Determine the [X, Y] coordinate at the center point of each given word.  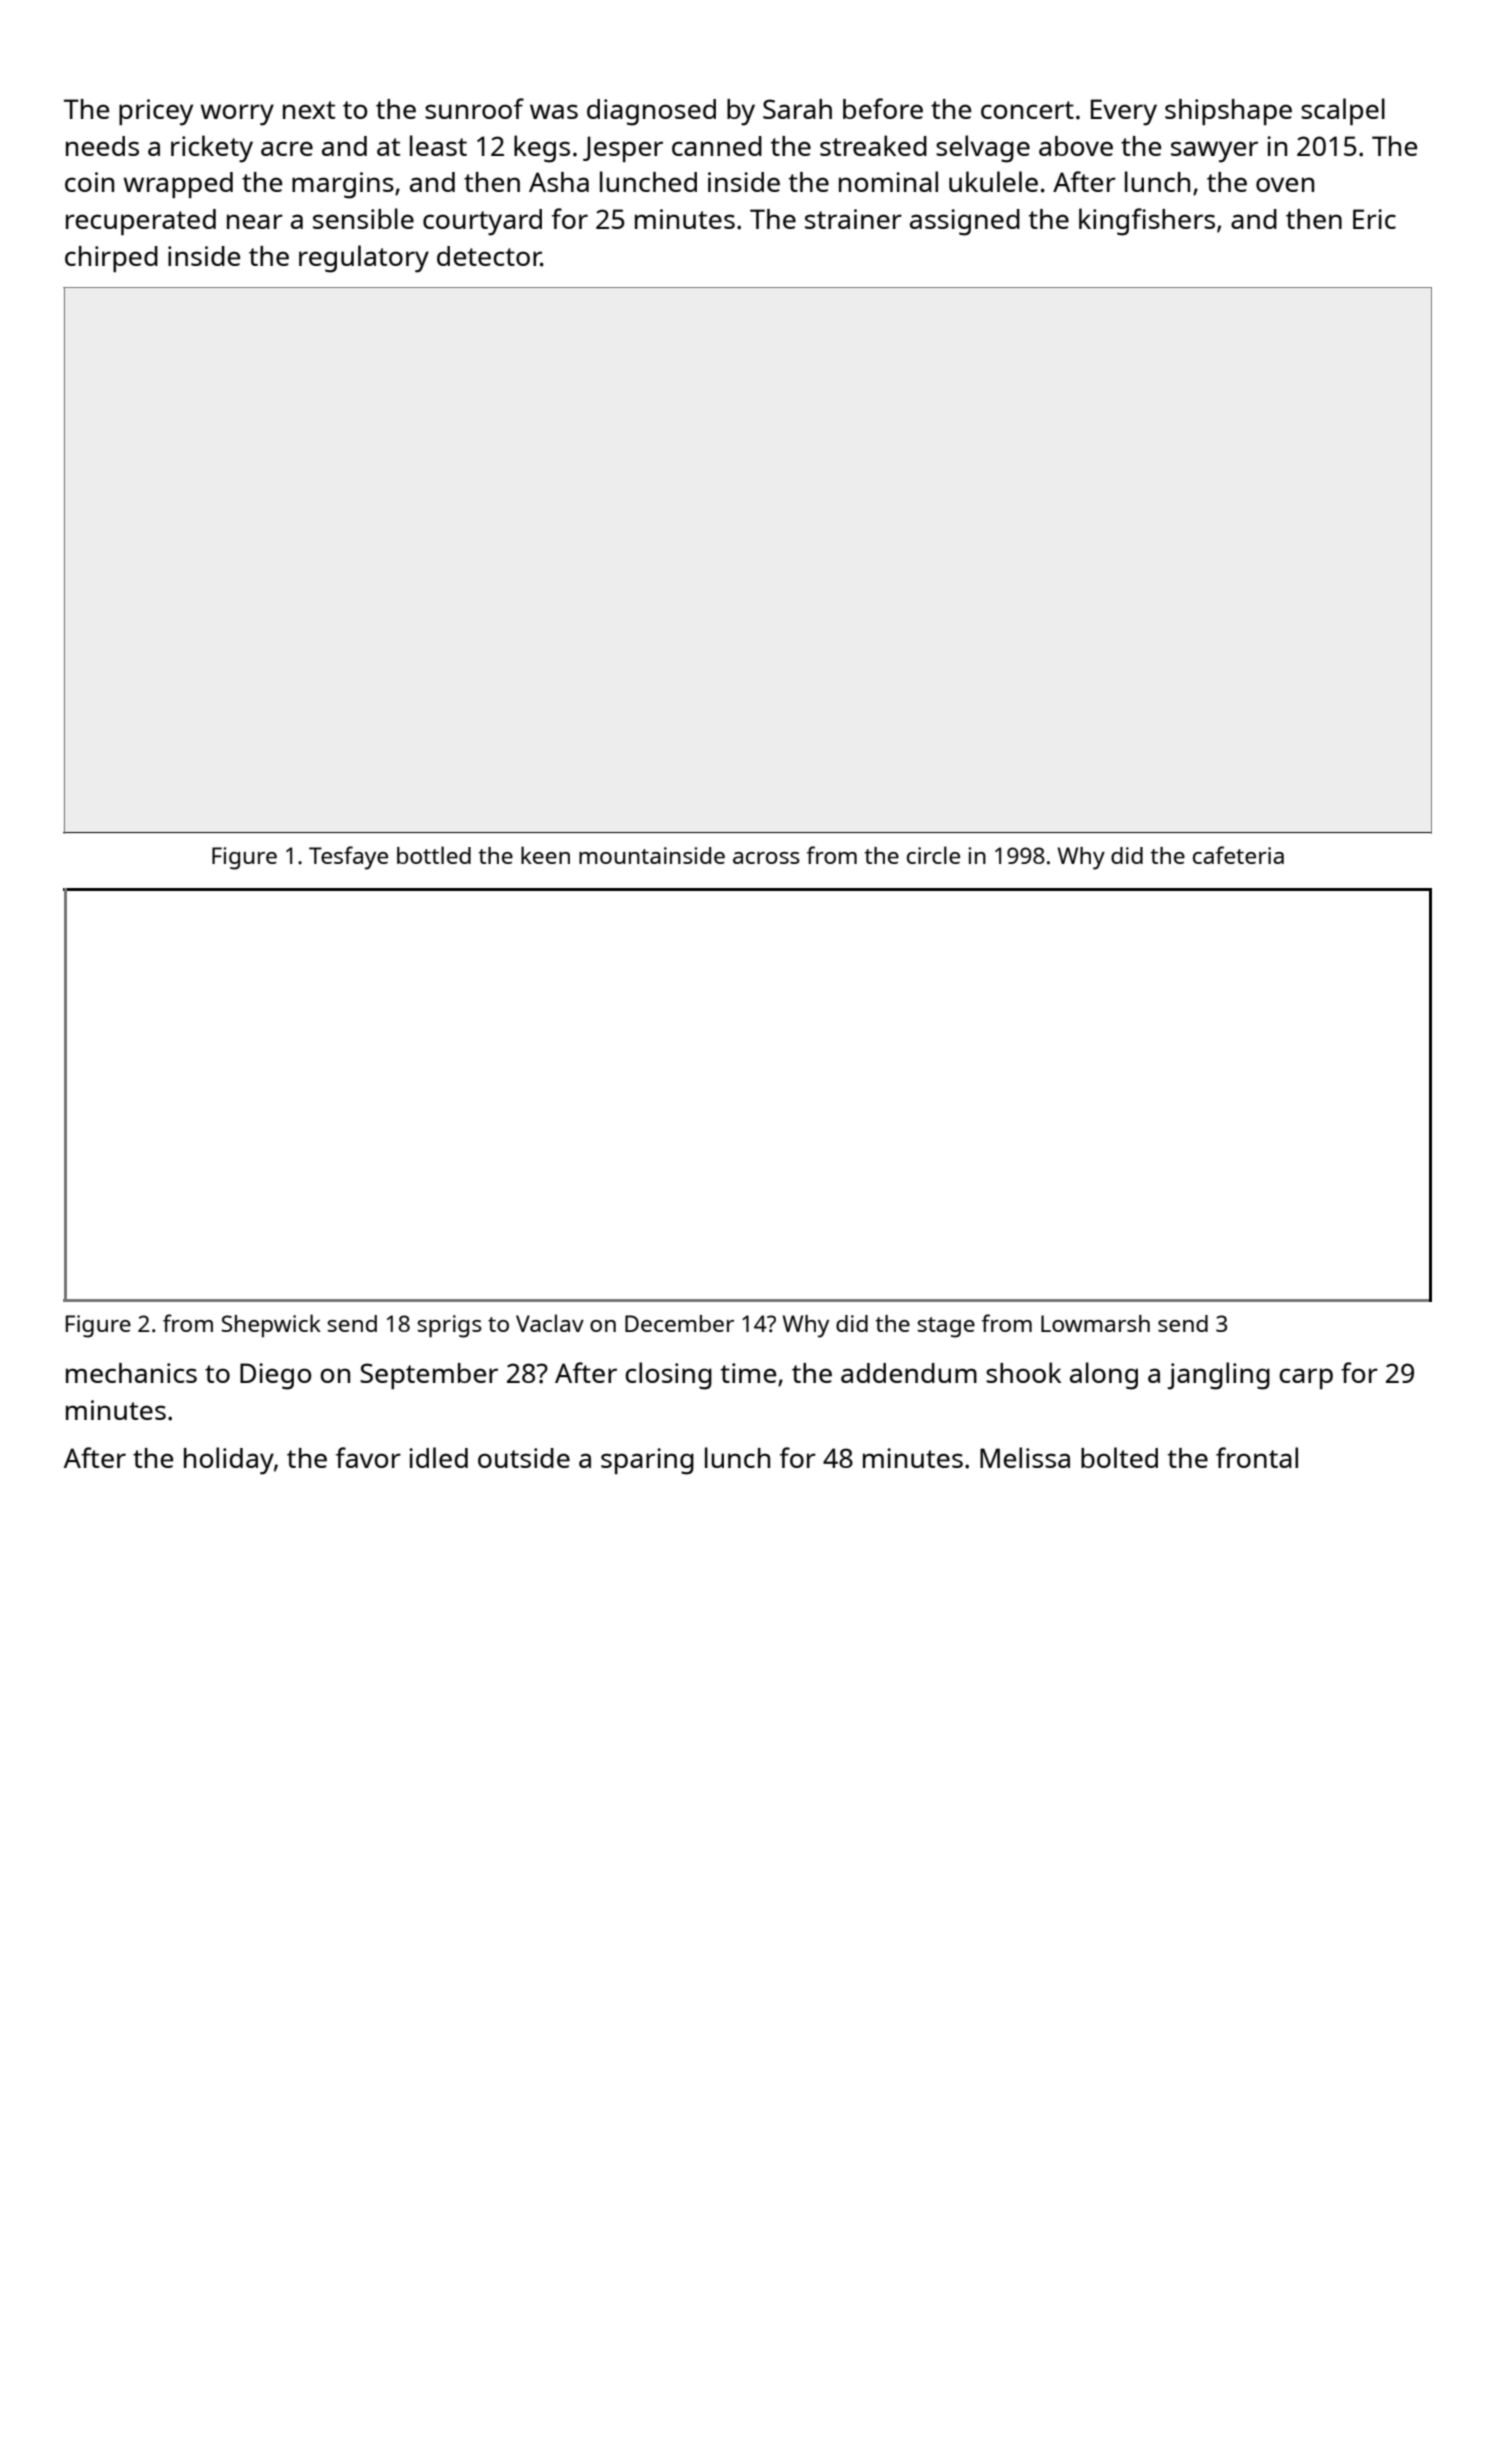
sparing [647, 1461]
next [309, 110]
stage [946, 1327]
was [554, 111]
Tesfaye [348, 858]
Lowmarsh [1095, 1323]
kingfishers [1147, 222]
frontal [1257, 1457]
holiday [229, 1461]
